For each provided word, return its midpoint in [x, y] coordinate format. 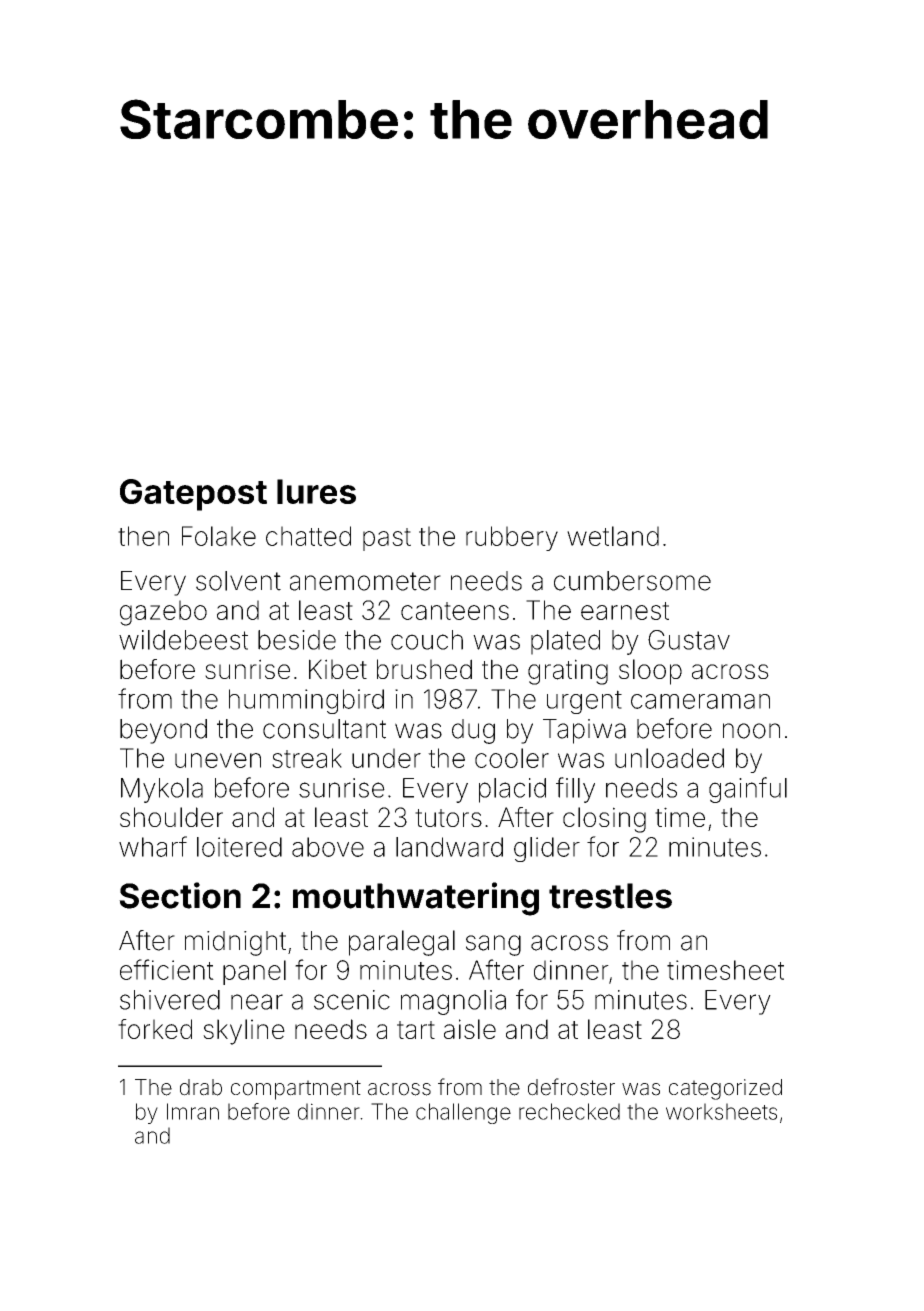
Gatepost [193, 495]
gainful [748, 790]
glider [547, 849]
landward [449, 847]
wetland [613, 536]
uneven [218, 760]
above [328, 847]
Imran [193, 1111]
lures [316, 491]
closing [604, 820]
